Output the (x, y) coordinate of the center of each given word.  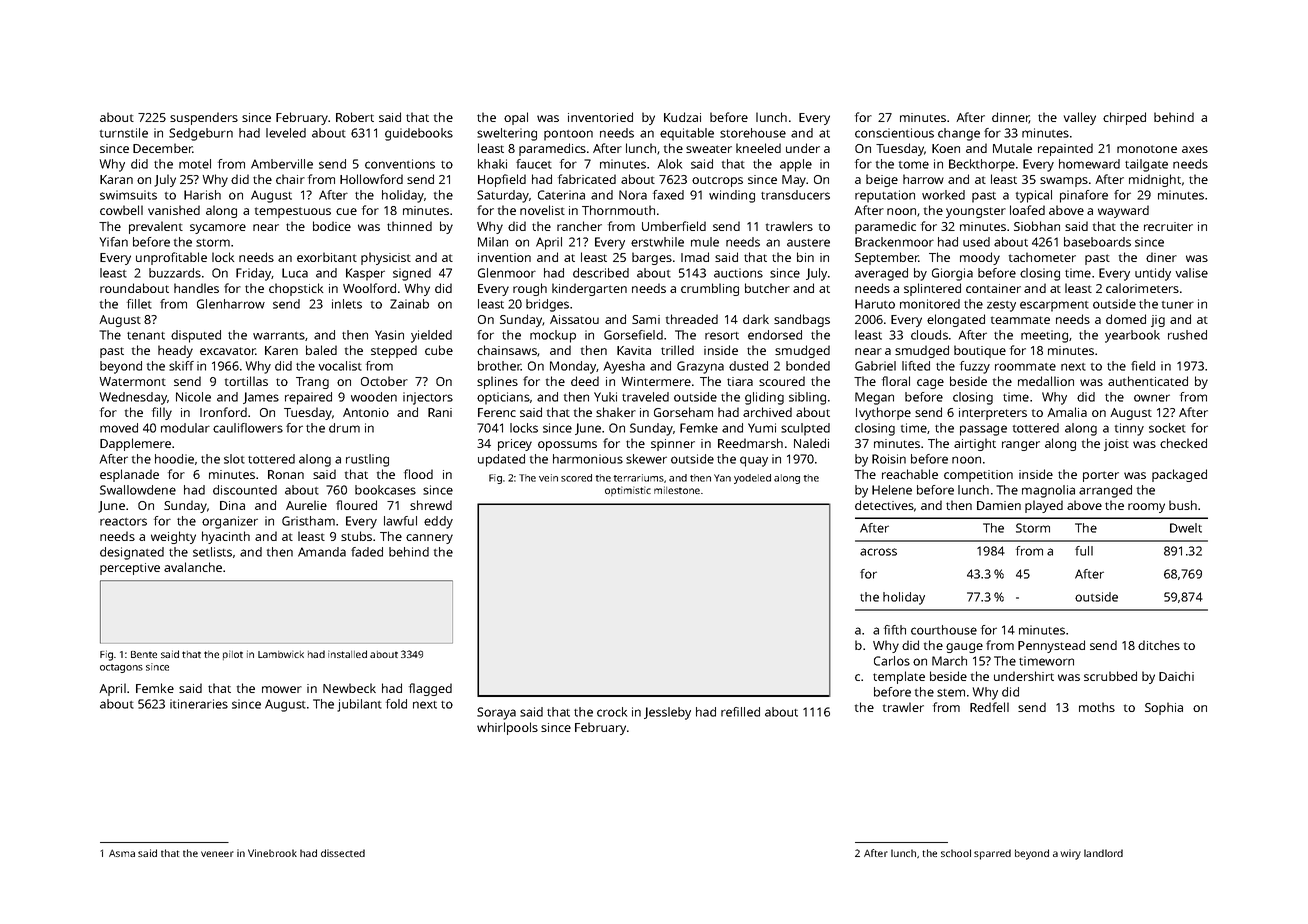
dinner (1010, 118)
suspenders (204, 118)
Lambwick (281, 654)
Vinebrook (272, 853)
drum (344, 428)
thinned (409, 226)
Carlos (892, 661)
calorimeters (1142, 288)
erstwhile (657, 242)
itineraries (199, 704)
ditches (1159, 645)
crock (612, 712)
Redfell (989, 707)
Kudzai (682, 117)
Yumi (762, 428)
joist (1116, 445)
